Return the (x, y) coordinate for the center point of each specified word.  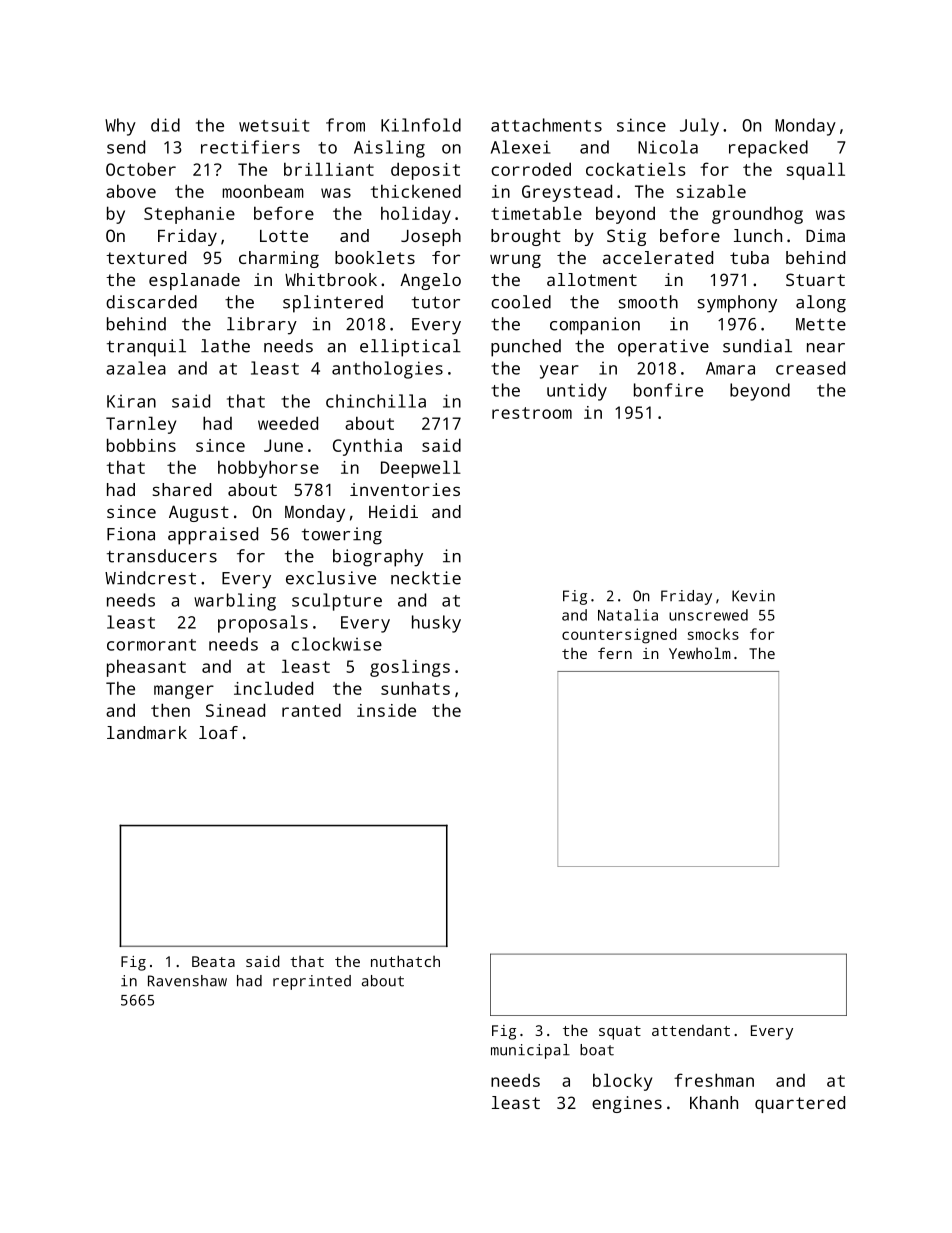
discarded (151, 302)
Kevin (753, 596)
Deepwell (421, 469)
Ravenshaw (187, 981)
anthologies (387, 370)
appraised (213, 536)
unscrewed (708, 615)
